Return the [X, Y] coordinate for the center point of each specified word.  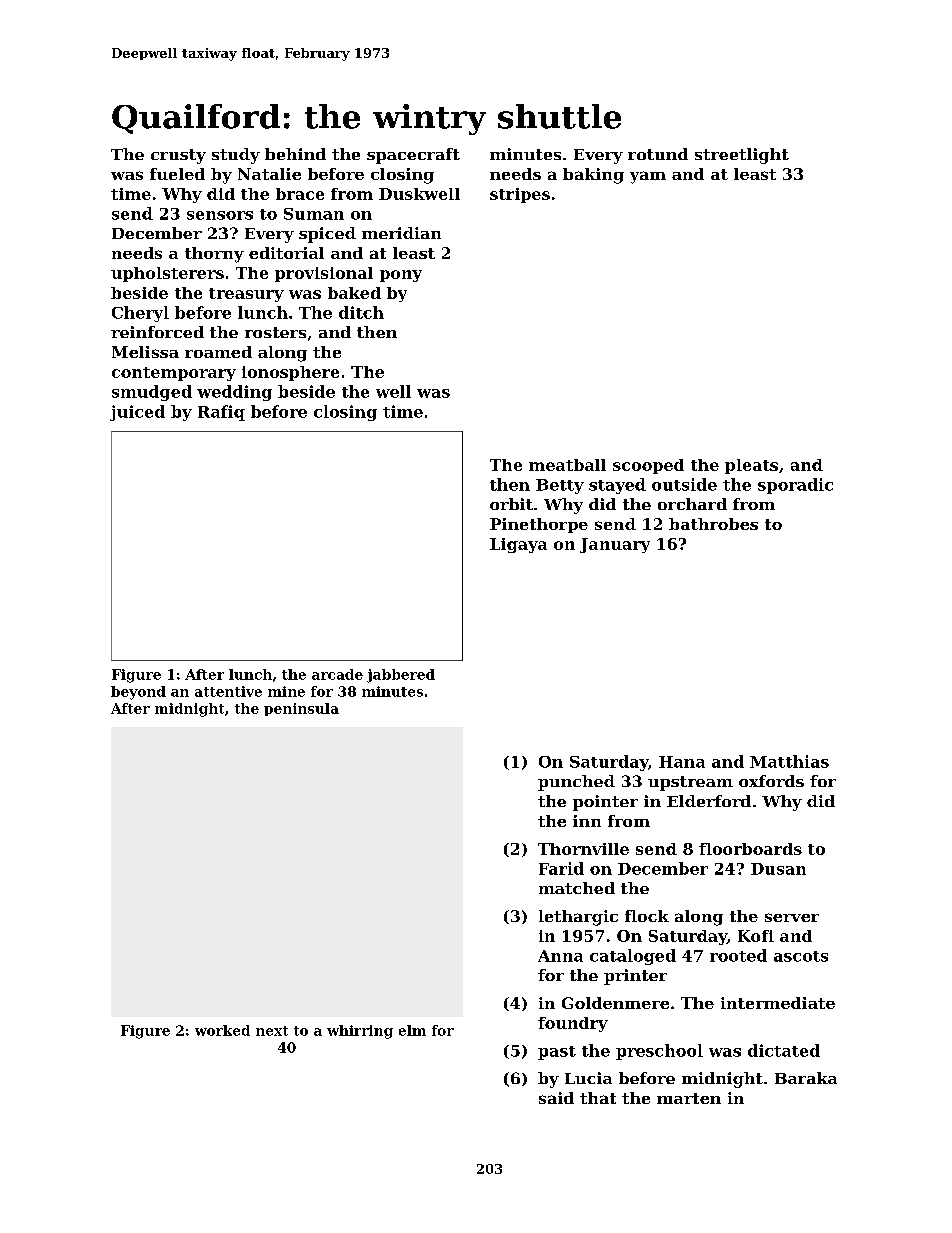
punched [576, 783]
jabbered [401, 676]
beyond [138, 693]
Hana [682, 762]
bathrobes [713, 524]
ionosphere [290, 373]
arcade [337, 674]
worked [222, 1030]
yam [648, 177]
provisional [324, 274]
